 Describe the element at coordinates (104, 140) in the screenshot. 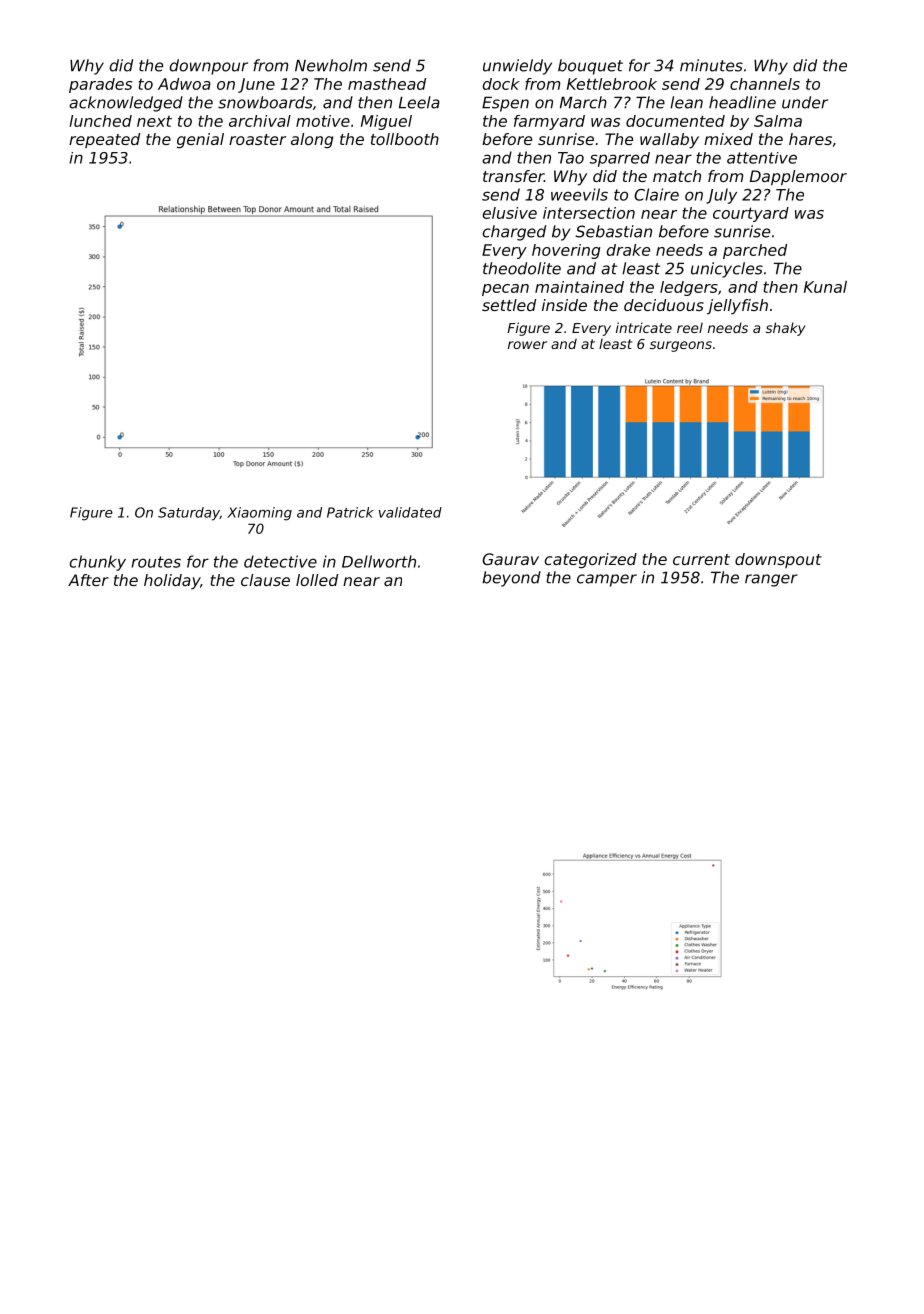

I see `repeated` at that location.
